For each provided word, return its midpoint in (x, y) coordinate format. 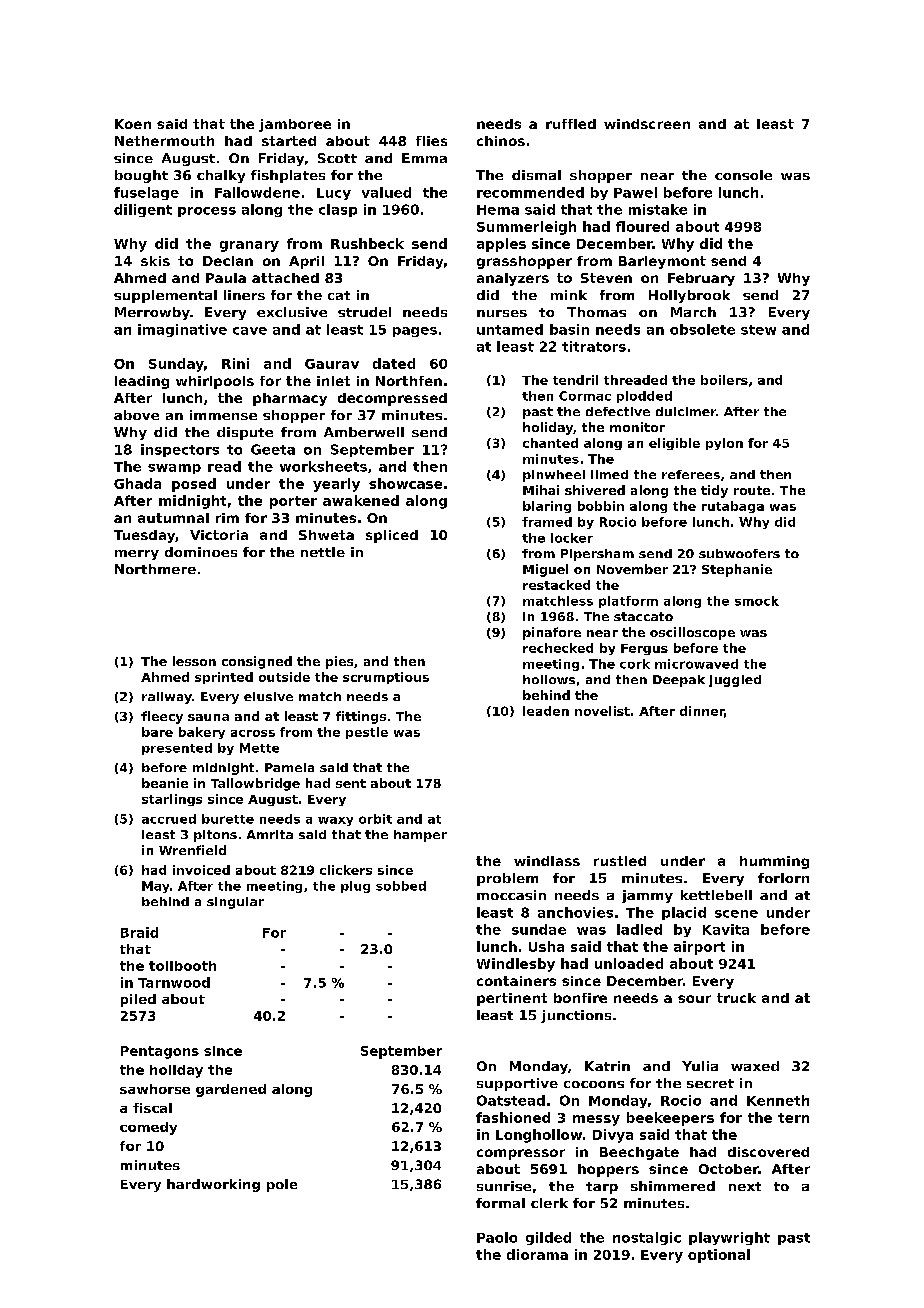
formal (500, 1203)
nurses (502, 313)
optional (719, 1256)
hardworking (213, 1185)
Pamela (289, 767)
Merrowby (152, 313)
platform (628, 602)
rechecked (558, 648)
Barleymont (662, 262)
